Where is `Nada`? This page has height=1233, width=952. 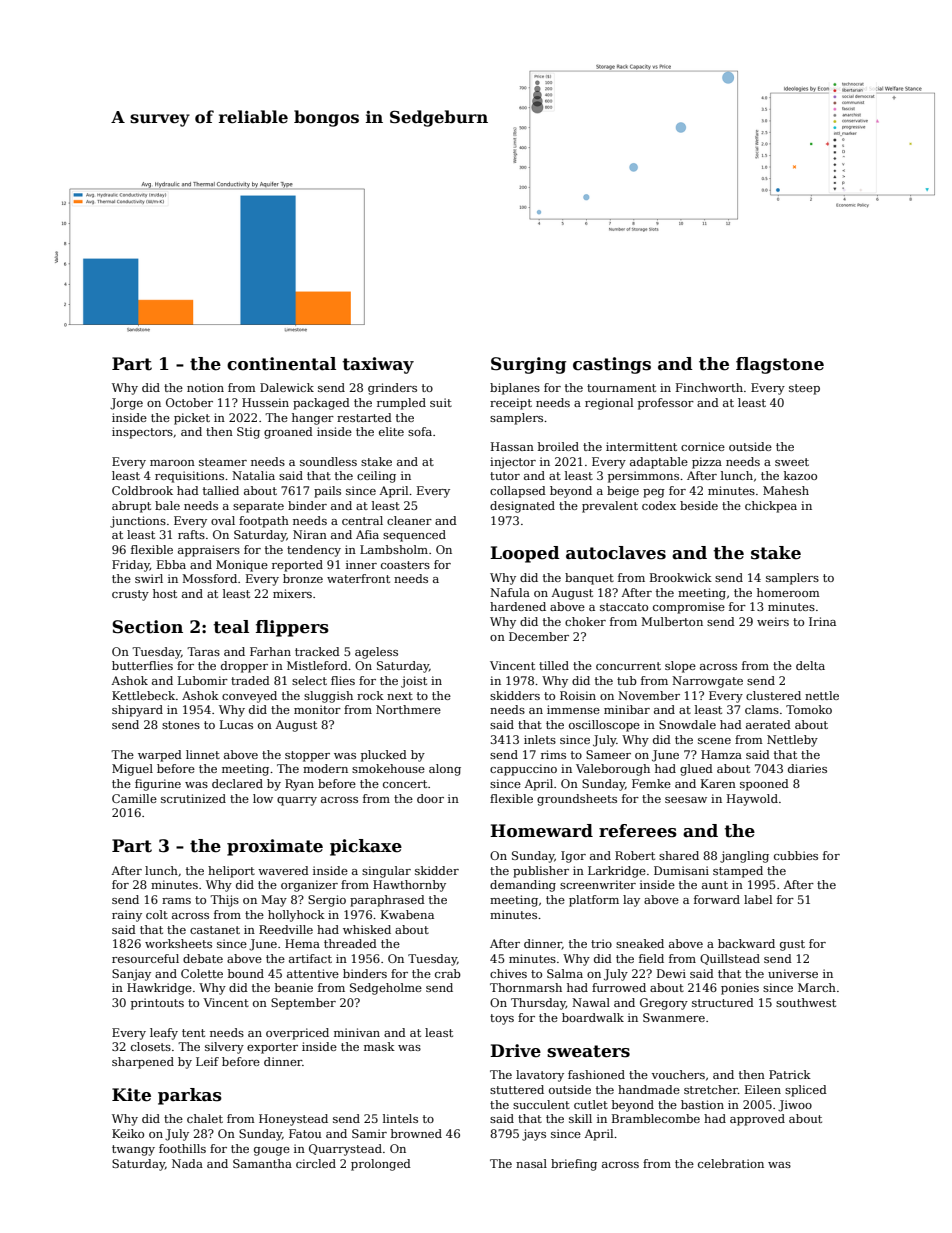 Nada is located at coordinates (187, 1163).
